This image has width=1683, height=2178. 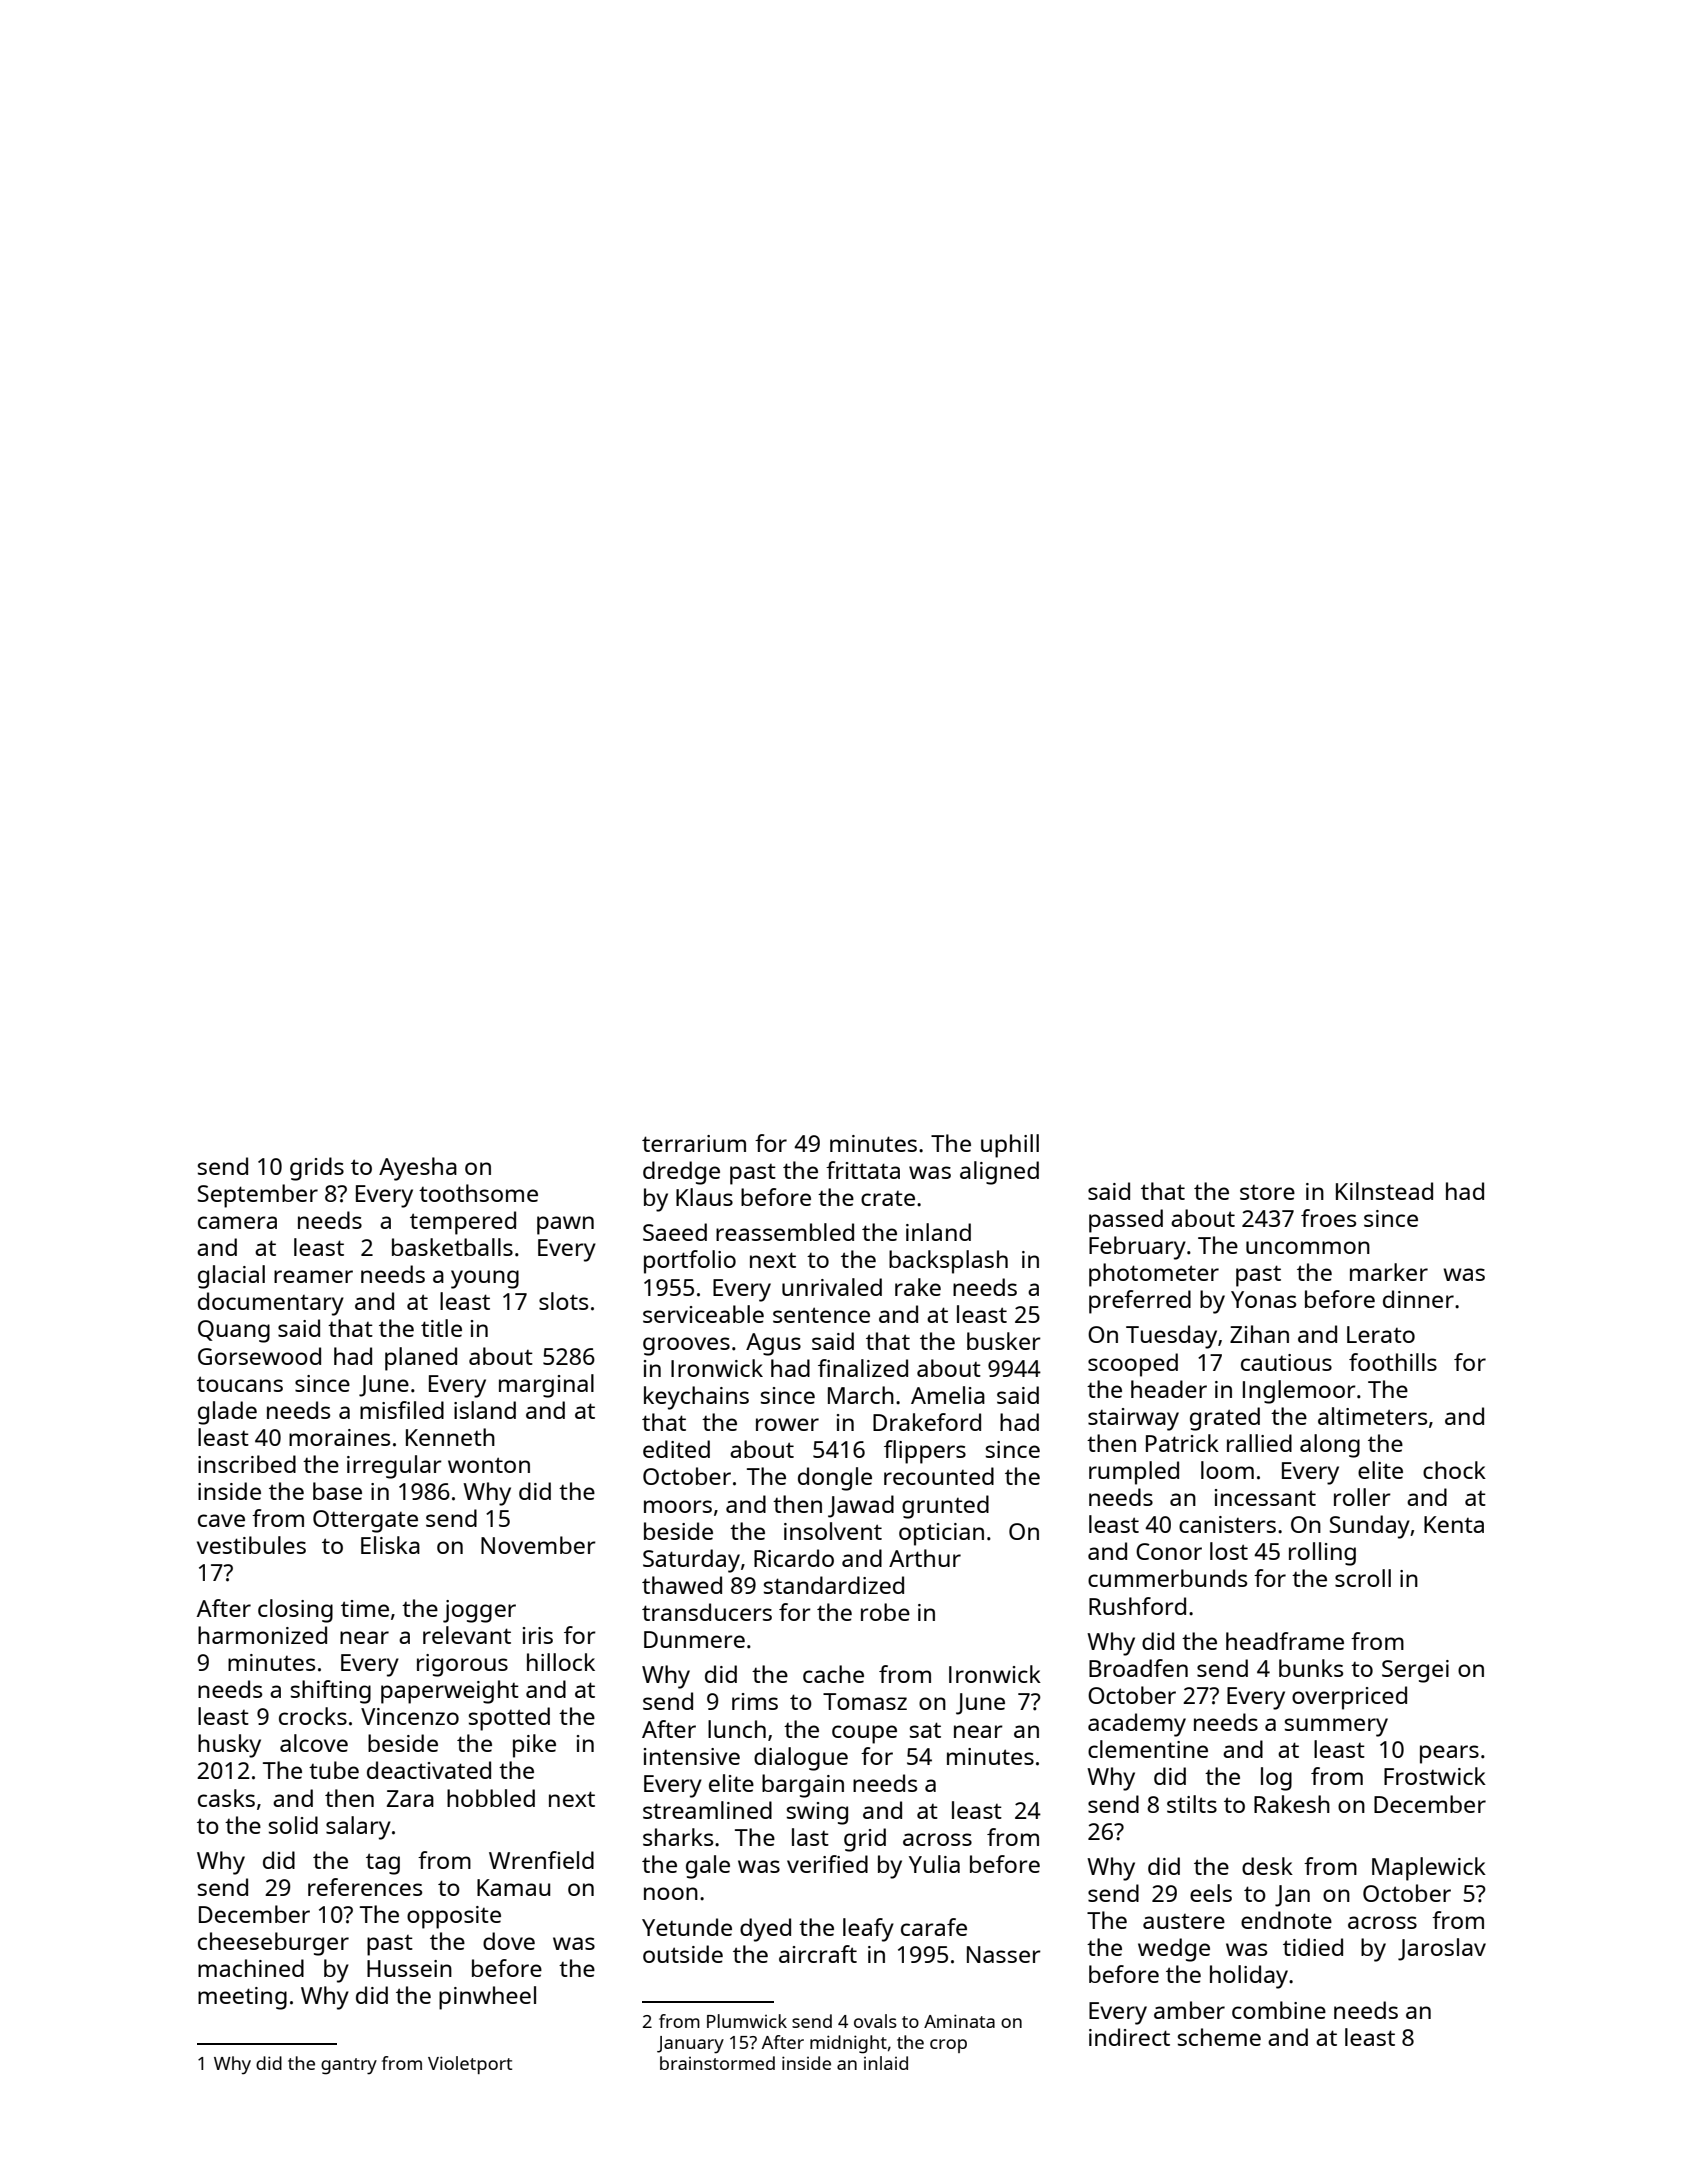 What do you see at coordinates (421, 1359) in the image?
I see `planed` at bounding box center [421, 1359].
